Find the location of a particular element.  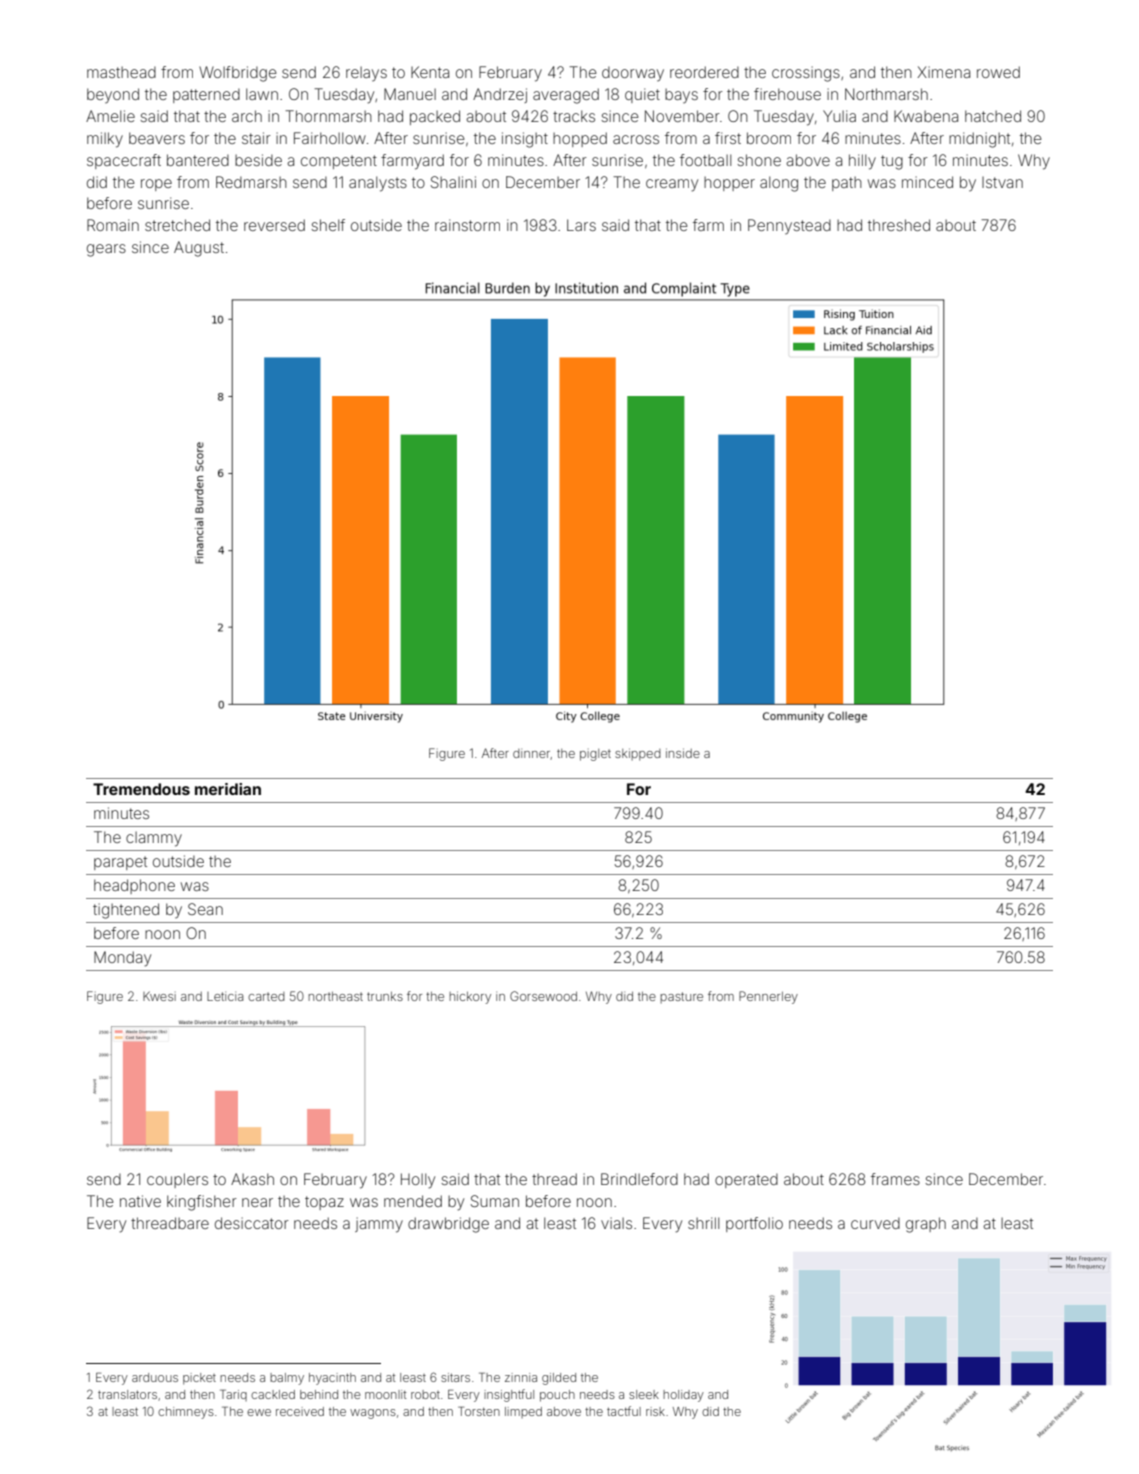

native is located at coordinates (140, 1201).
